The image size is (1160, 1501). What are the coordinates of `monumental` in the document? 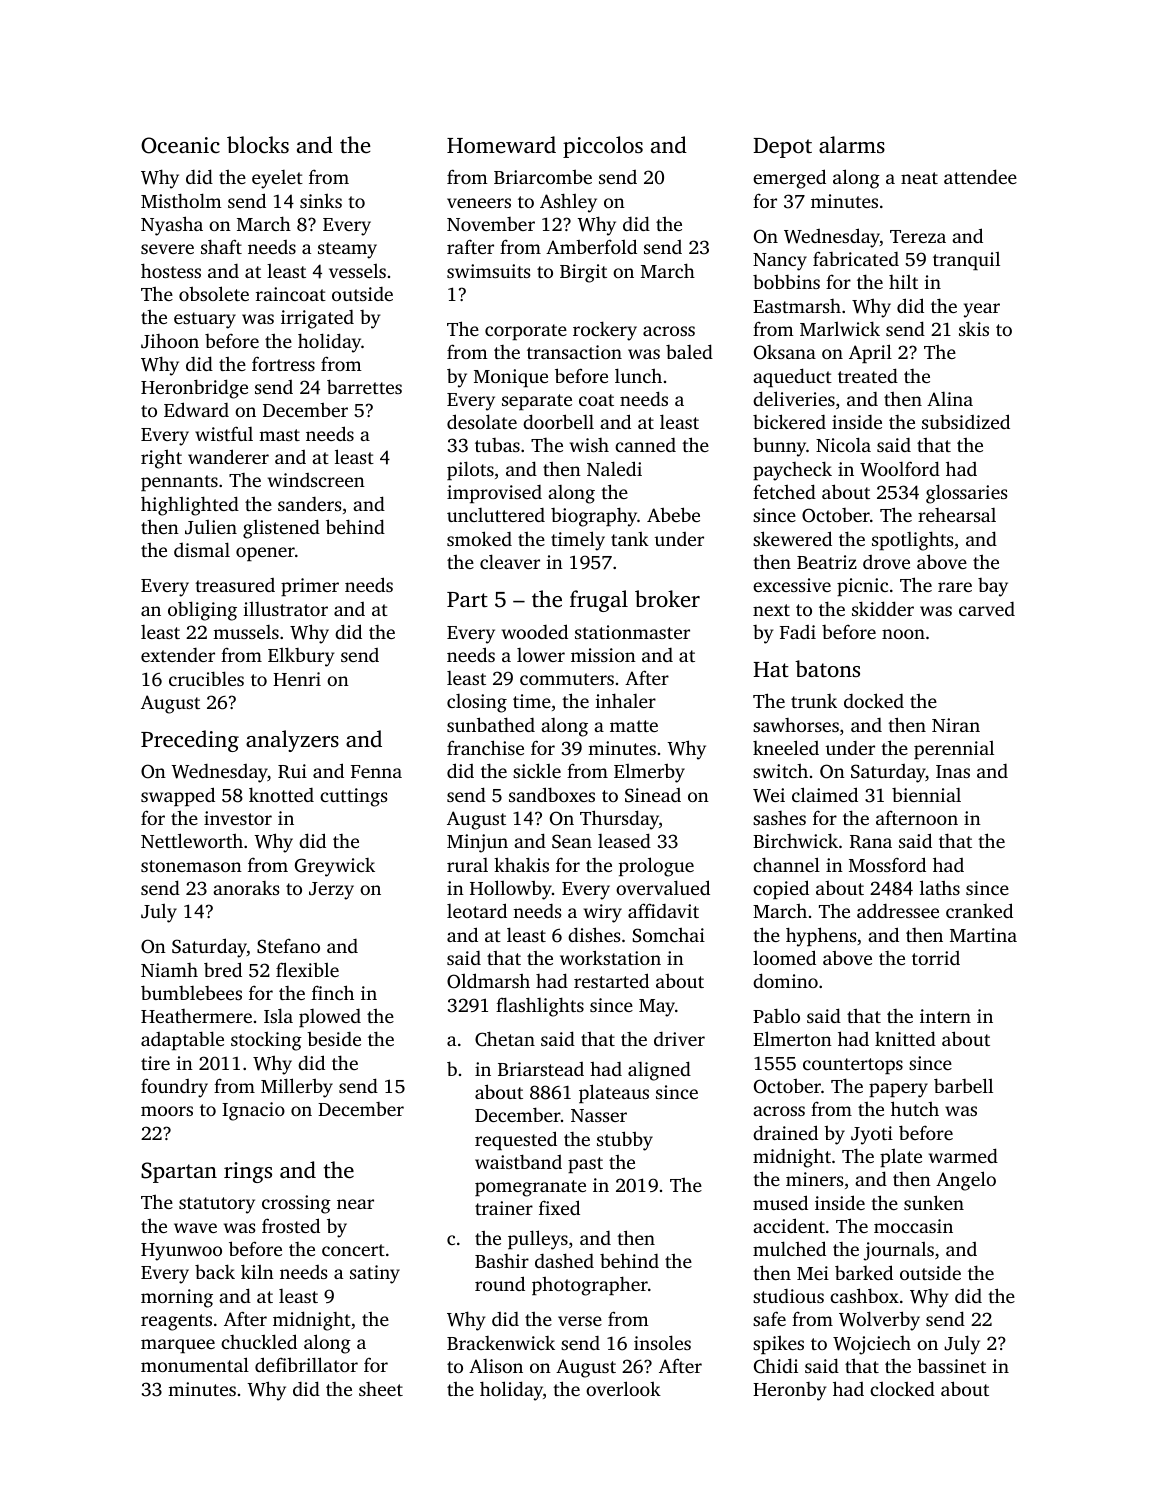 It's located at (195, 1364).
